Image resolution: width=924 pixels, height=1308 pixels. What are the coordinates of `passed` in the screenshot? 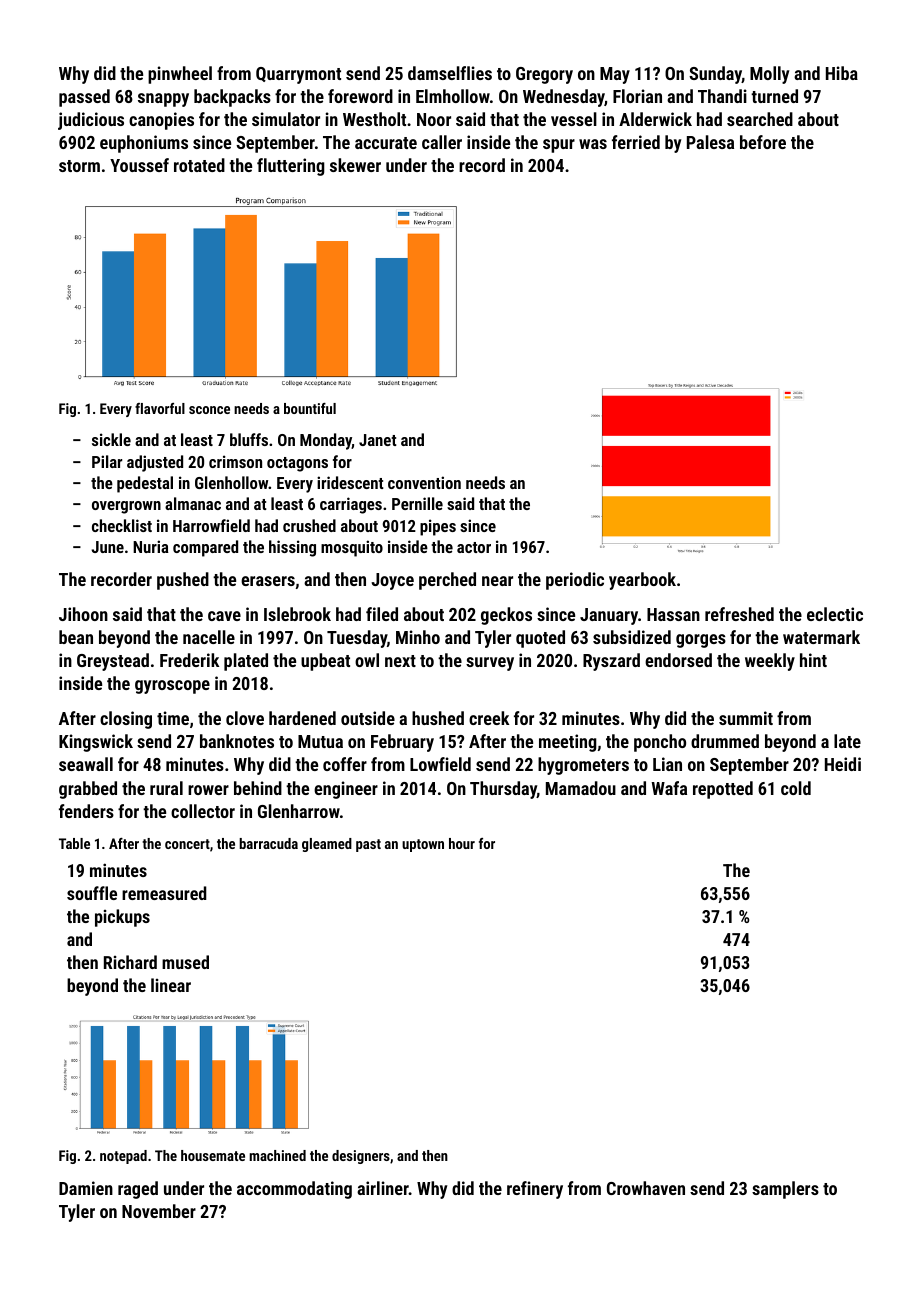 It's located at (84, 98).
